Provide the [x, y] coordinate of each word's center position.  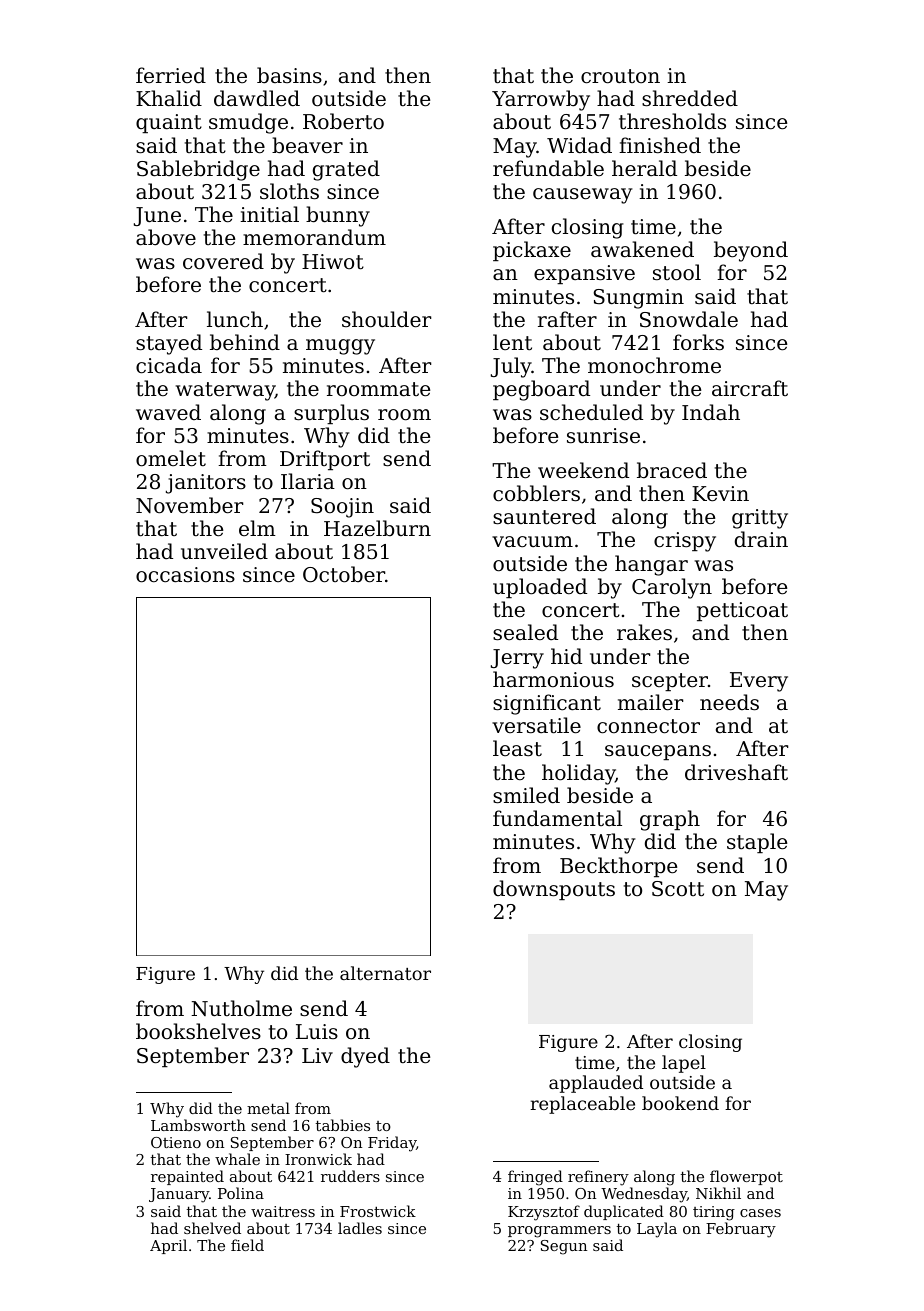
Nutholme [241, 1008]
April [168, 1246]
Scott [678, 889]
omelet [171, 458]
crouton [620, 76]
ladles [360, 1228]
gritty [760, 519]
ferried [171, 75]
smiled [526, 795]
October [344, 574]
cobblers [536, 493]
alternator [385, 973]
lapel [684, 1064]
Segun [564, 1247]
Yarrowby [541, 100]
